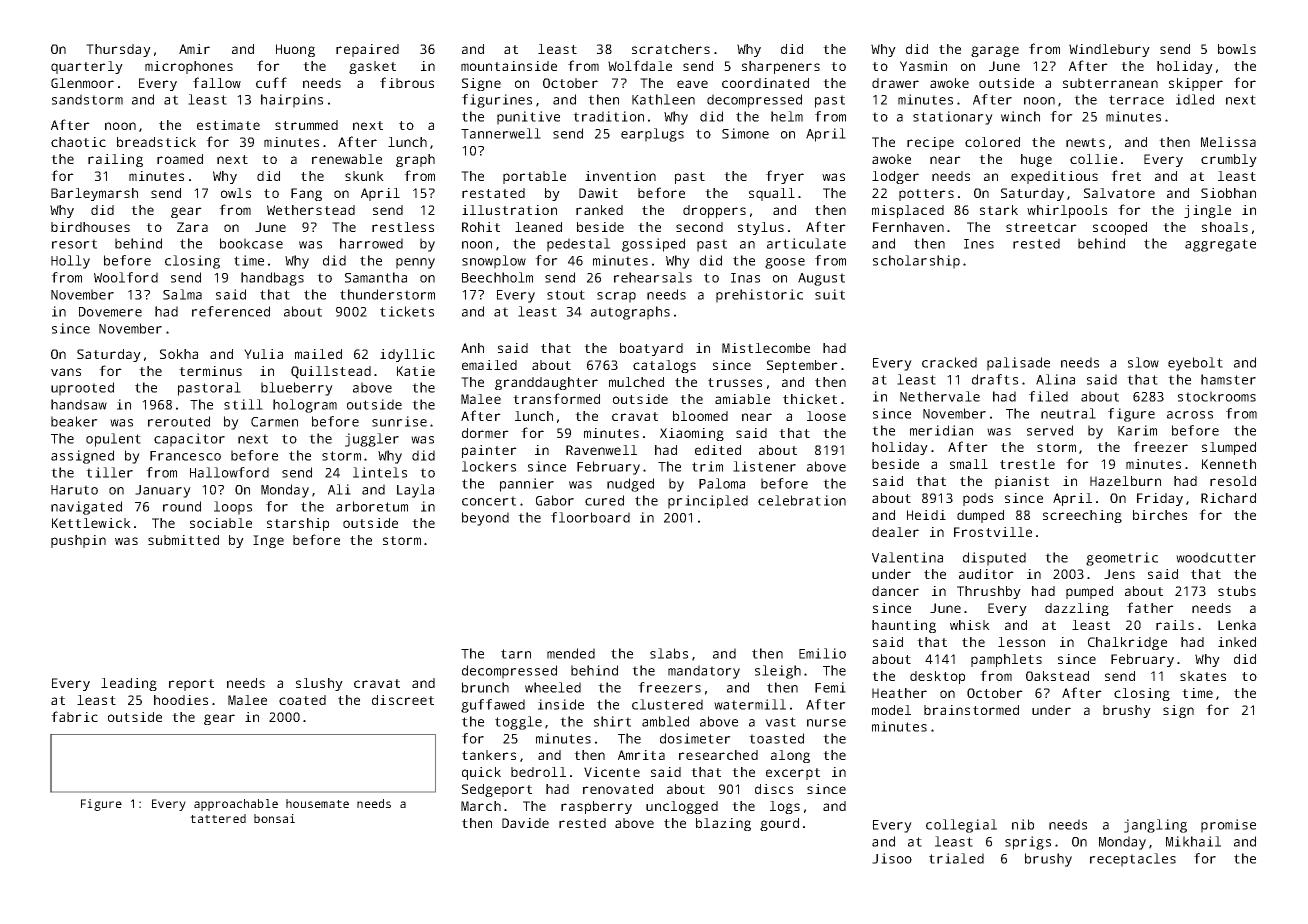 The width and height of the page is (1308, 924). Describe the element at coordinates (1109, 50) in the page. I see `Windlebury` at that location.
